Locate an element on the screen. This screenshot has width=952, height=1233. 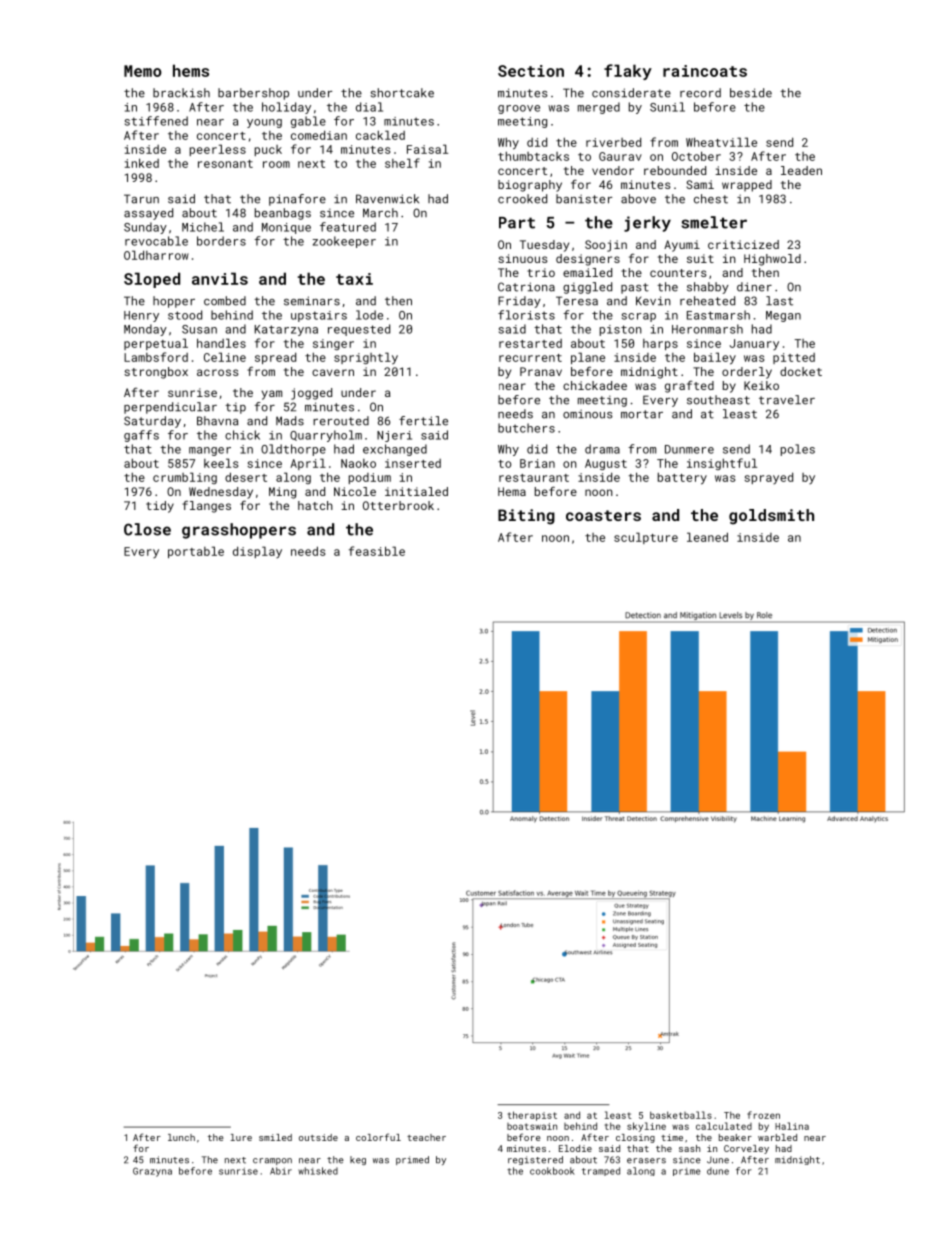
beside is located at coordinates (751, 93).
